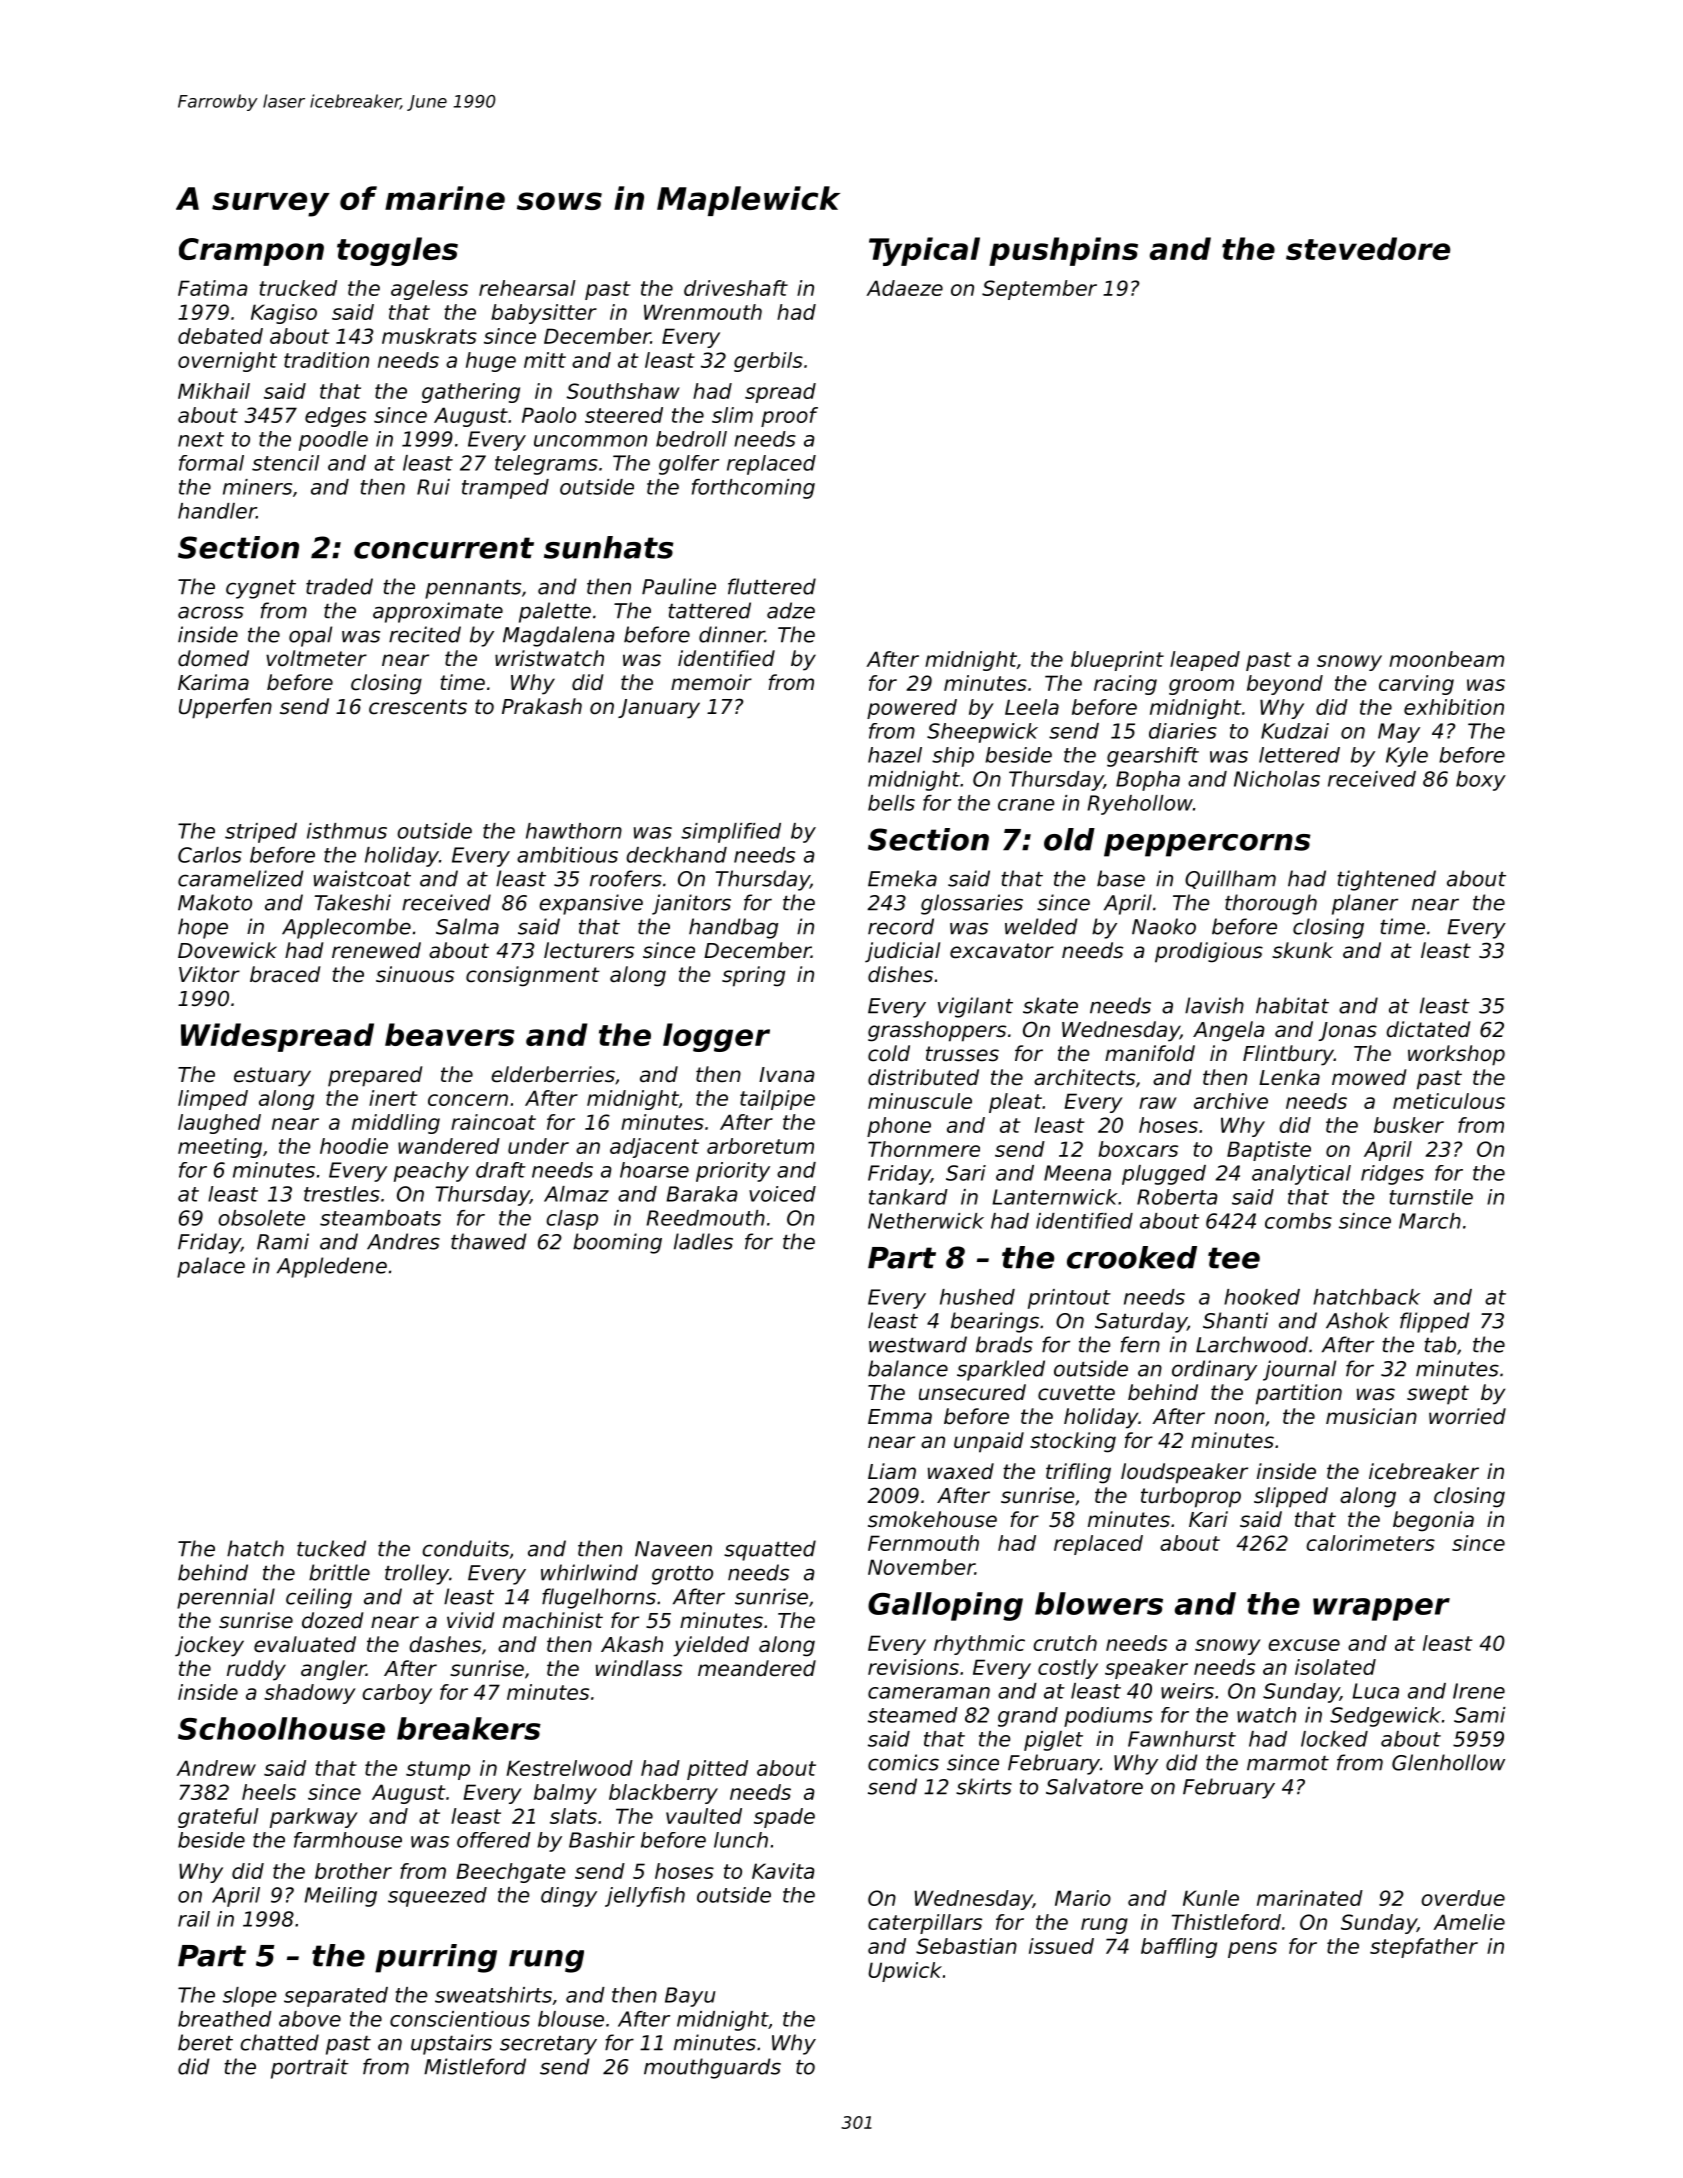  Describe the element at coordinates (1099, 1603) in the document. I see `blowers` at that location.
